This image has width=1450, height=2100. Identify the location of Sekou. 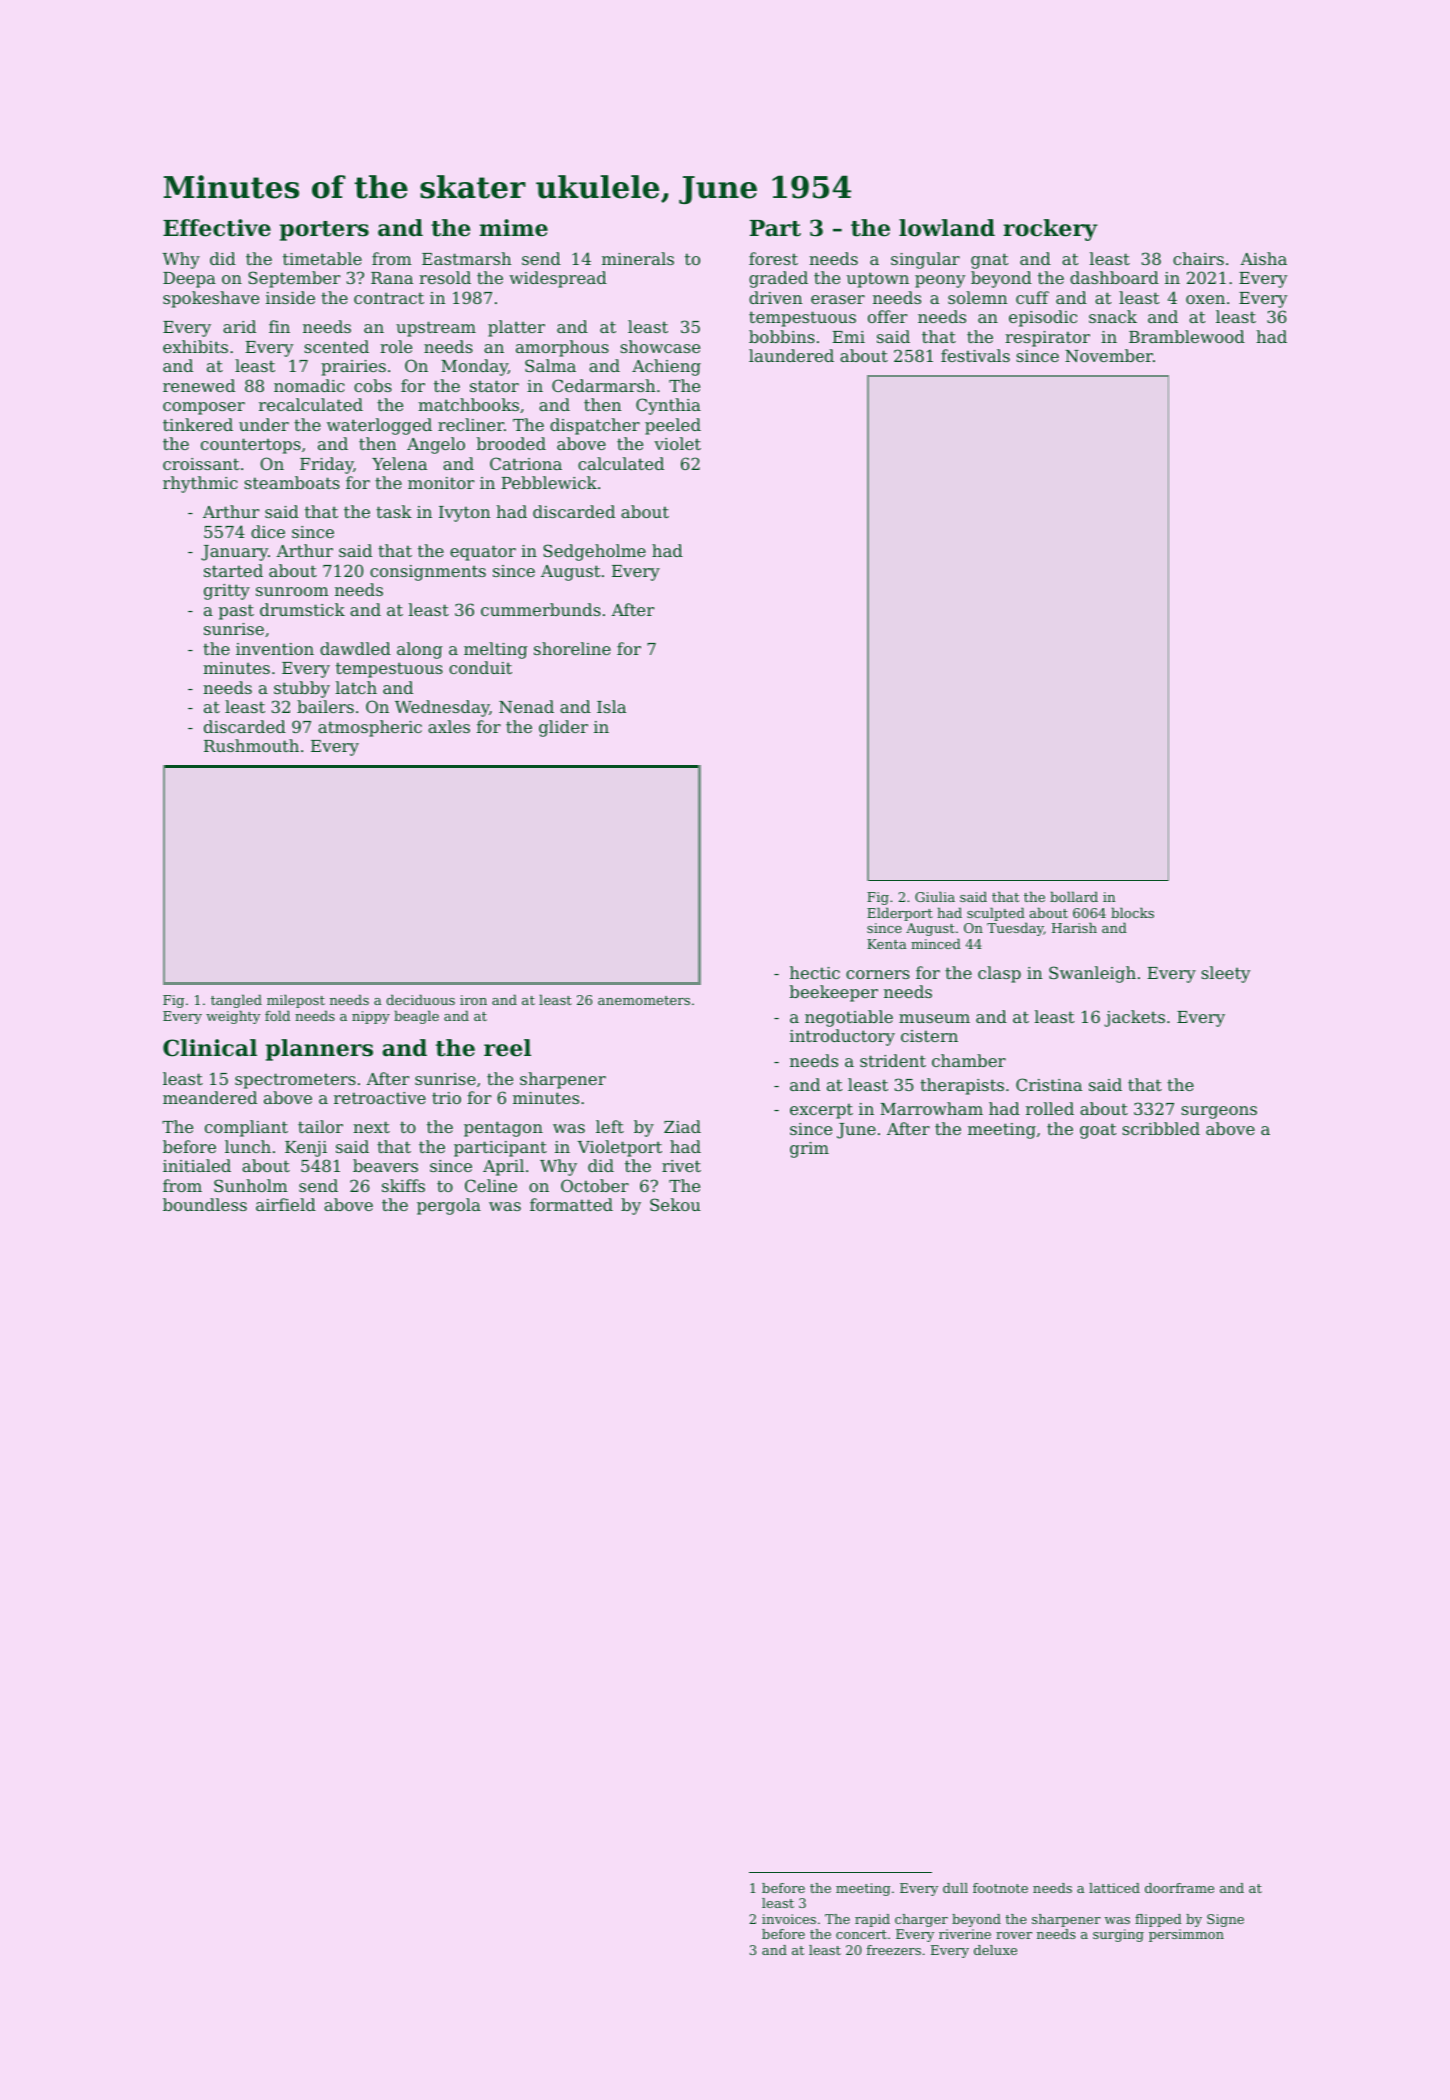
(675, 1204).
